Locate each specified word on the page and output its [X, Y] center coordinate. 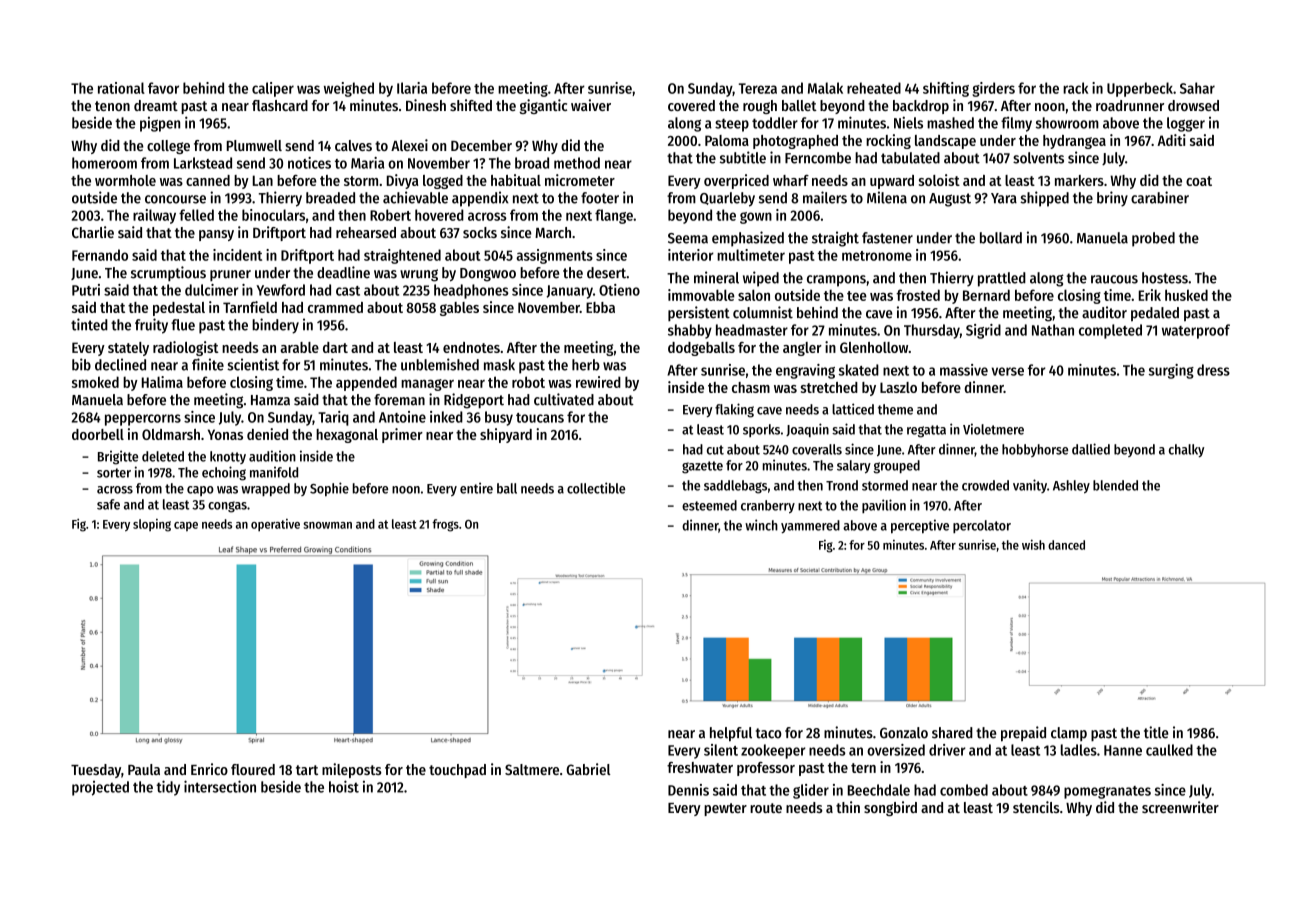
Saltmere [532, 769]
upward [892, 182]
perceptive [920, 526]
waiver [591, 105]
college [168, 147]
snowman [327, 525]
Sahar [1197, 88]
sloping [152, 525]
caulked [1169, 750]
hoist [344, 786]
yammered [810, 526]
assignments [554, 256]
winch [761, 525]
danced [1066, 545]
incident [237, 255]
